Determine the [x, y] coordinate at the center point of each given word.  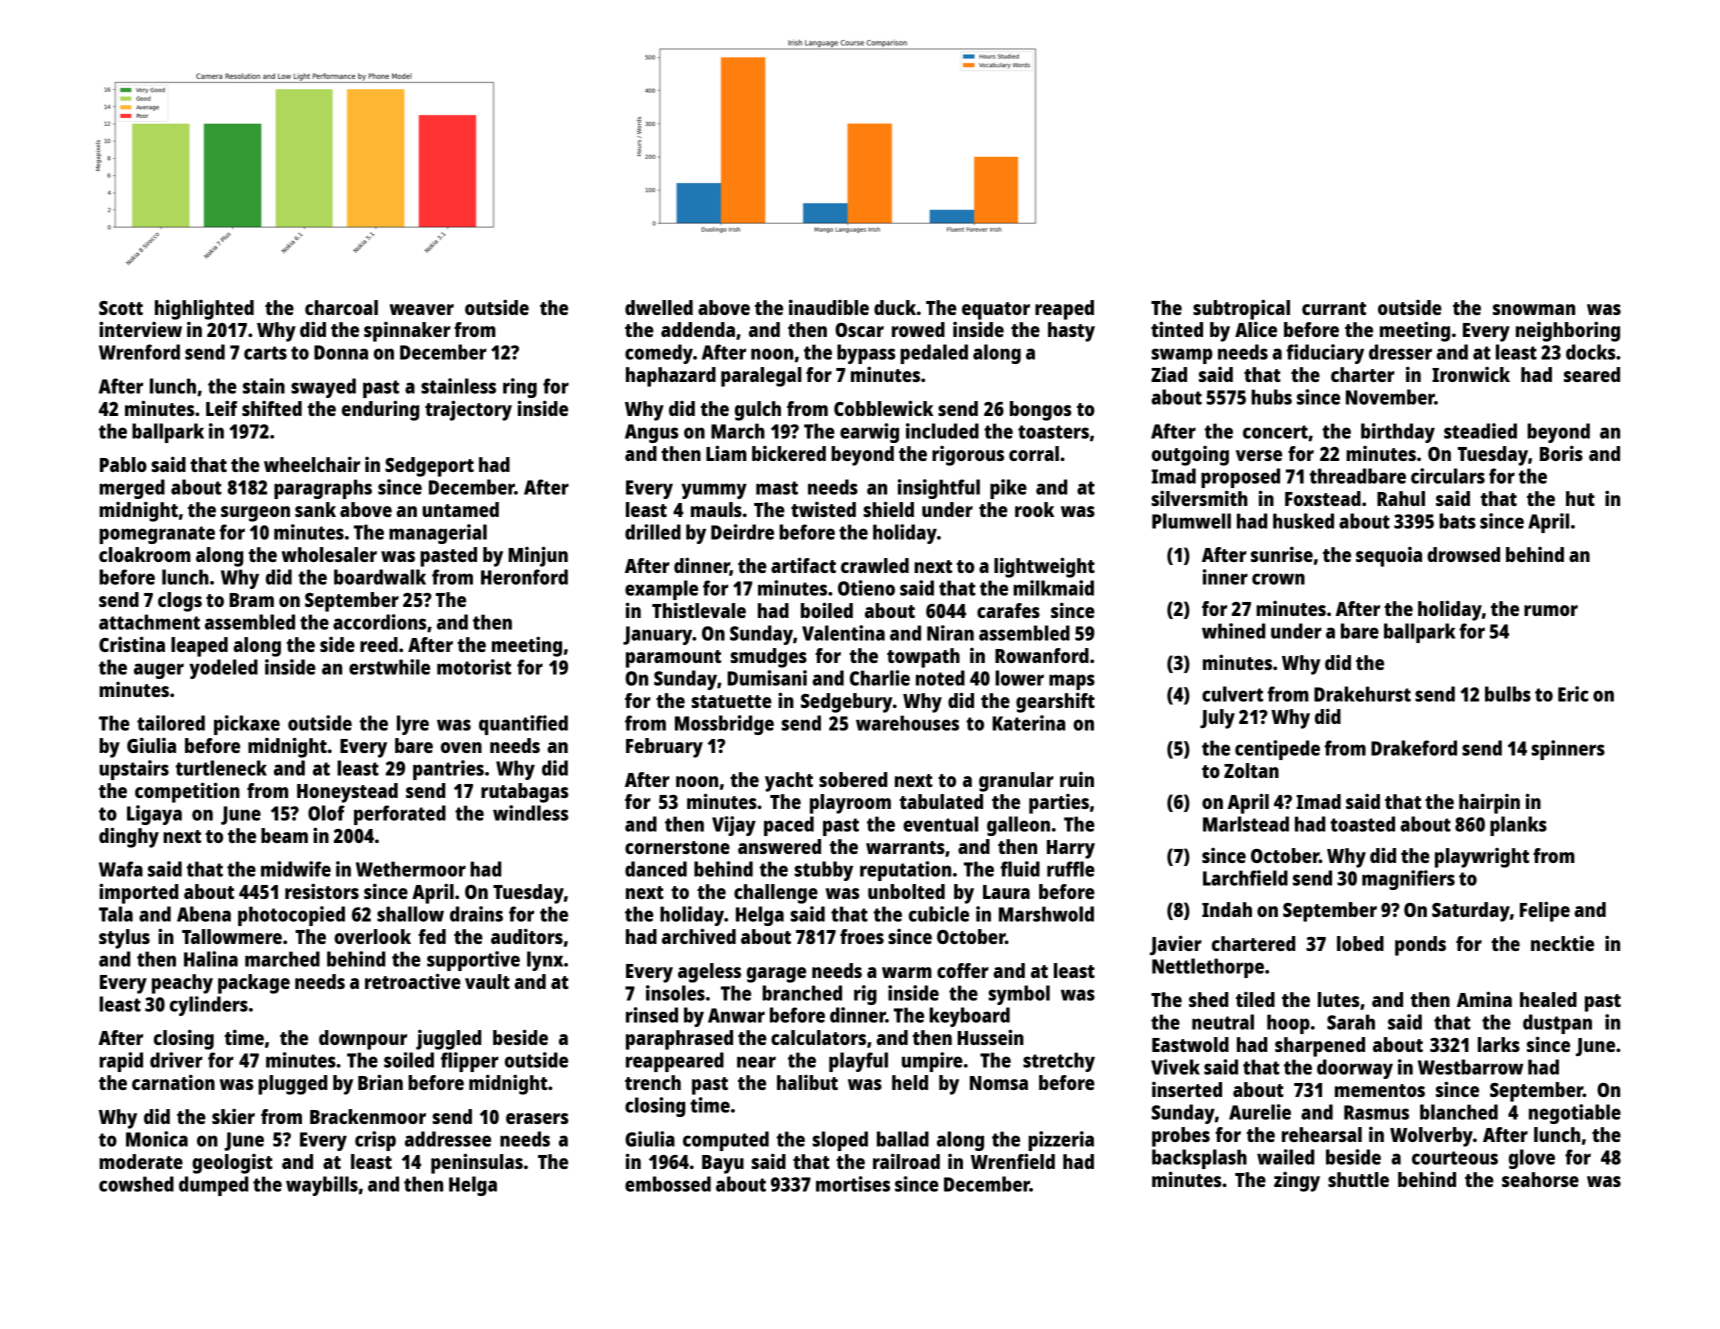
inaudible [829, 307]
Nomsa [999, 1083]
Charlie [880, 678]
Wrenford [139, 352]
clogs [180, 602]
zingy [1297, 1182]
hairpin [1489, 803]
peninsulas [477, 1163]
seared [1592, 374]
